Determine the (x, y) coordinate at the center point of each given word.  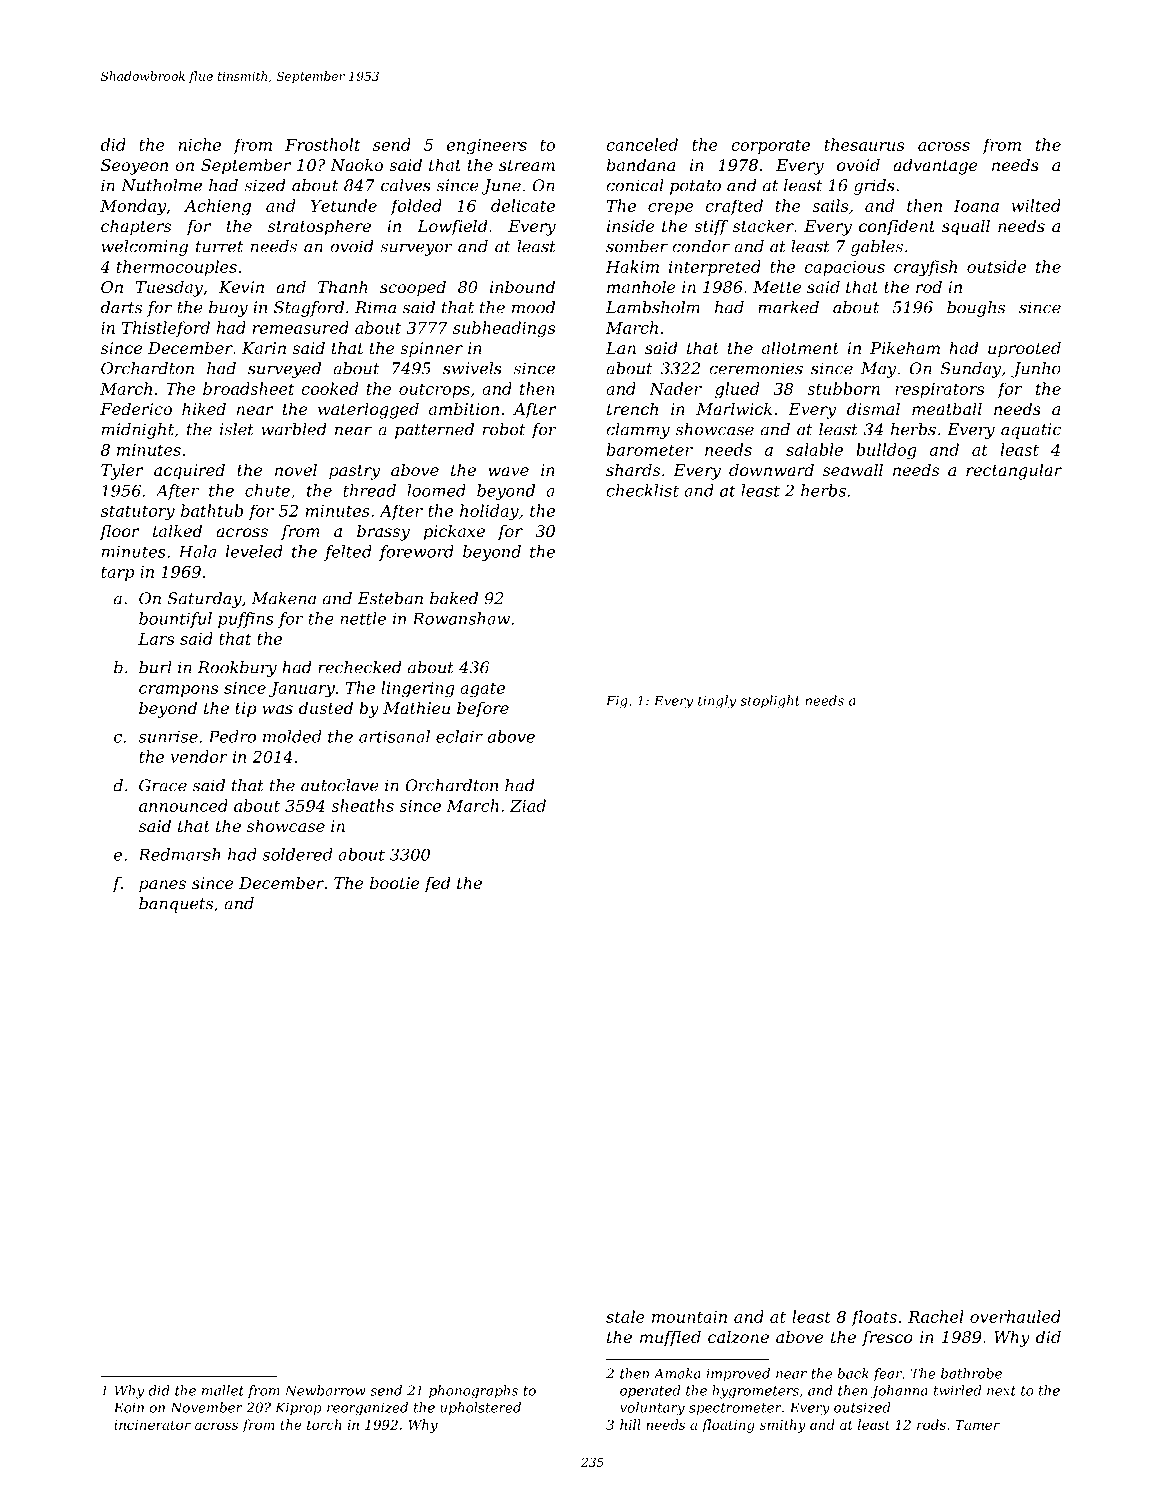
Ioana (976, 206)
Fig (617, 702)
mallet (223, 1390)
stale (625, 1316)
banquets (176, 905)
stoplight (770, 702)
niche (200, 144)
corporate (770, 147)
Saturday (205, 600)
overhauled (1015, 1316)
